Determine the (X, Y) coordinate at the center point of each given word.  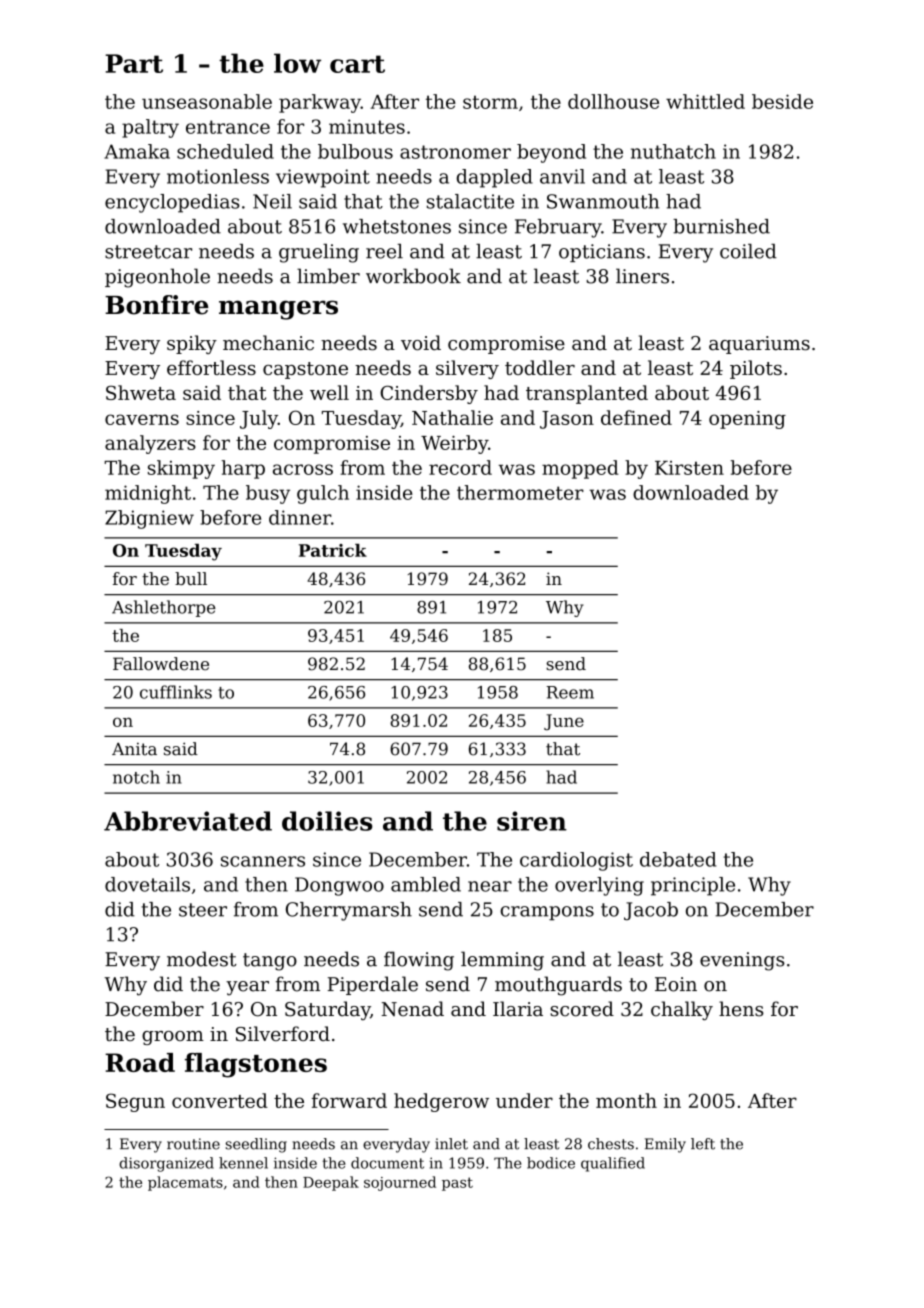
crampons (547, 913)
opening (747, 420)
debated (678, 859)
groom (173, 1038)
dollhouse (613, 101)
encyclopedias (172, 203)
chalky (682, 1011)
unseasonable (207, 101)
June (564, 722)
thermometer (520, 492)
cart (357, 64)
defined (636, 417)
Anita (134, 749)
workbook (413, 276)
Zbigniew (149, 519)
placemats (185, 1183)
